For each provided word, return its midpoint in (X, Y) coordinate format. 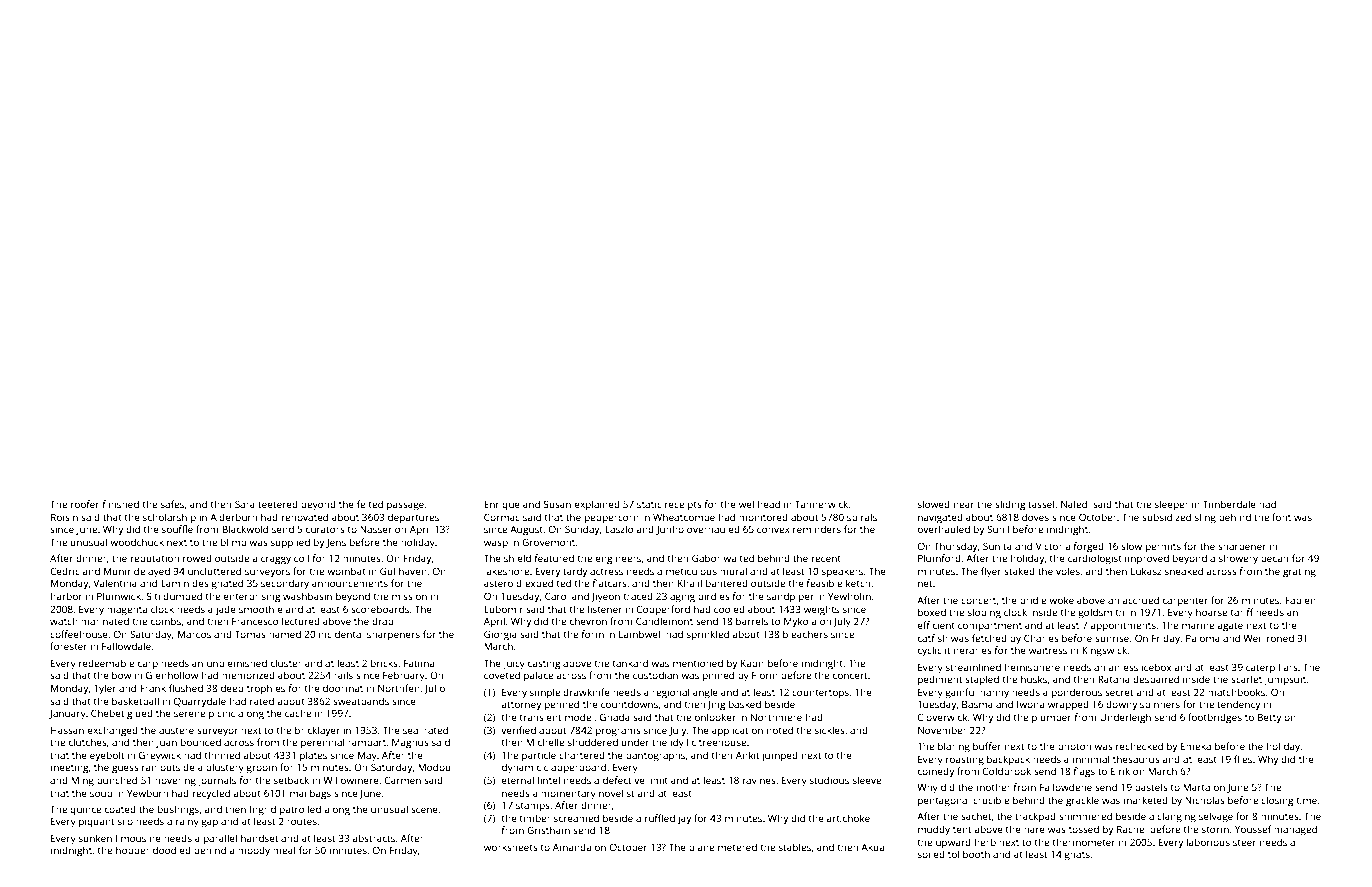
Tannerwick (821, 504)
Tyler (104, 689)
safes (172, 504)
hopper (133, 851)
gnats (1077, 856)
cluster (286, 663)
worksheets (511, 847)
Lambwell (641, 634)
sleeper (1172, 505)
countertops (820, 694)
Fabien (1300, 600)
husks (1034, 679)
